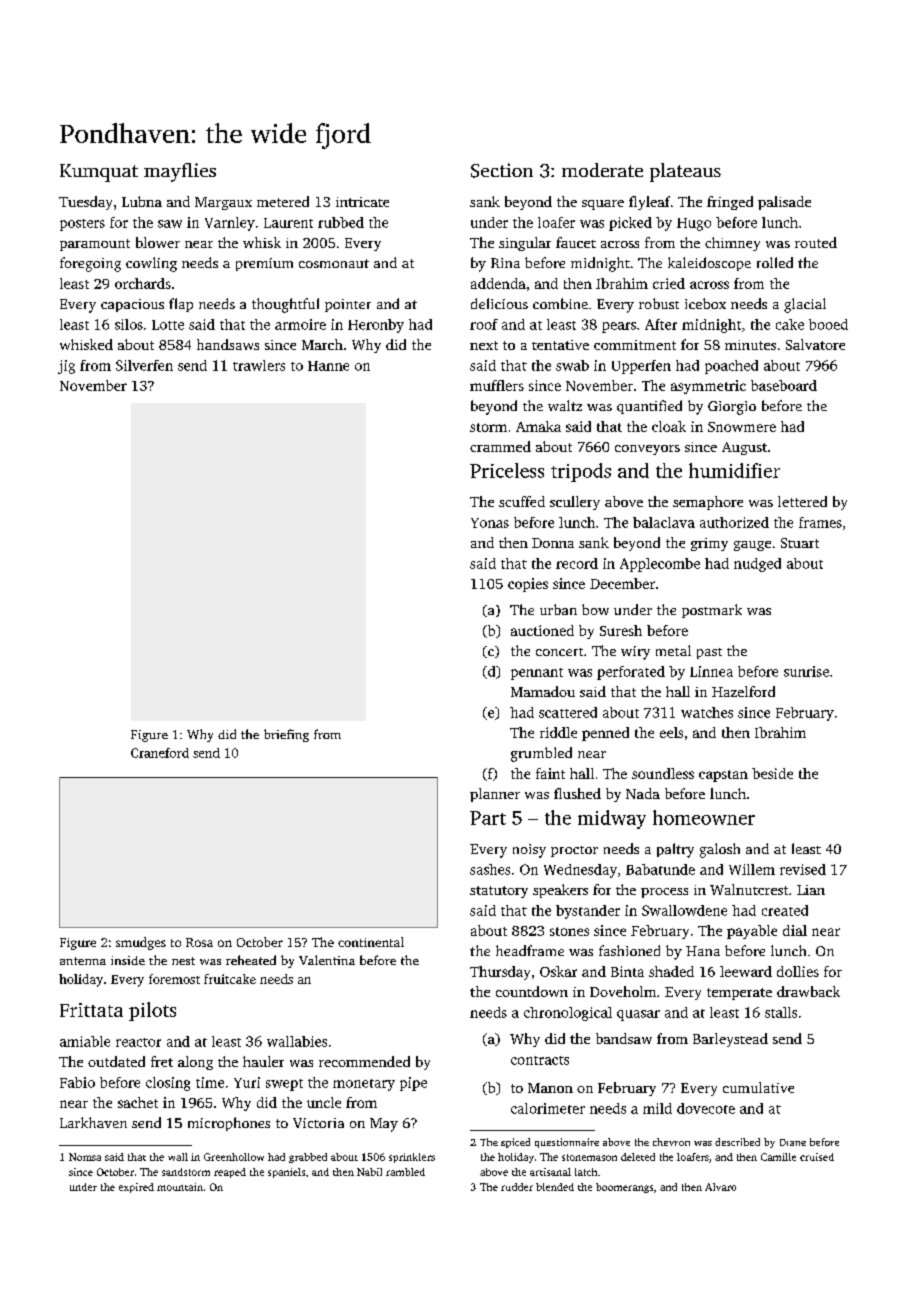  Describe the element at coordinates (160, 753) in the screenshot. I see `Craneford` at that location.
